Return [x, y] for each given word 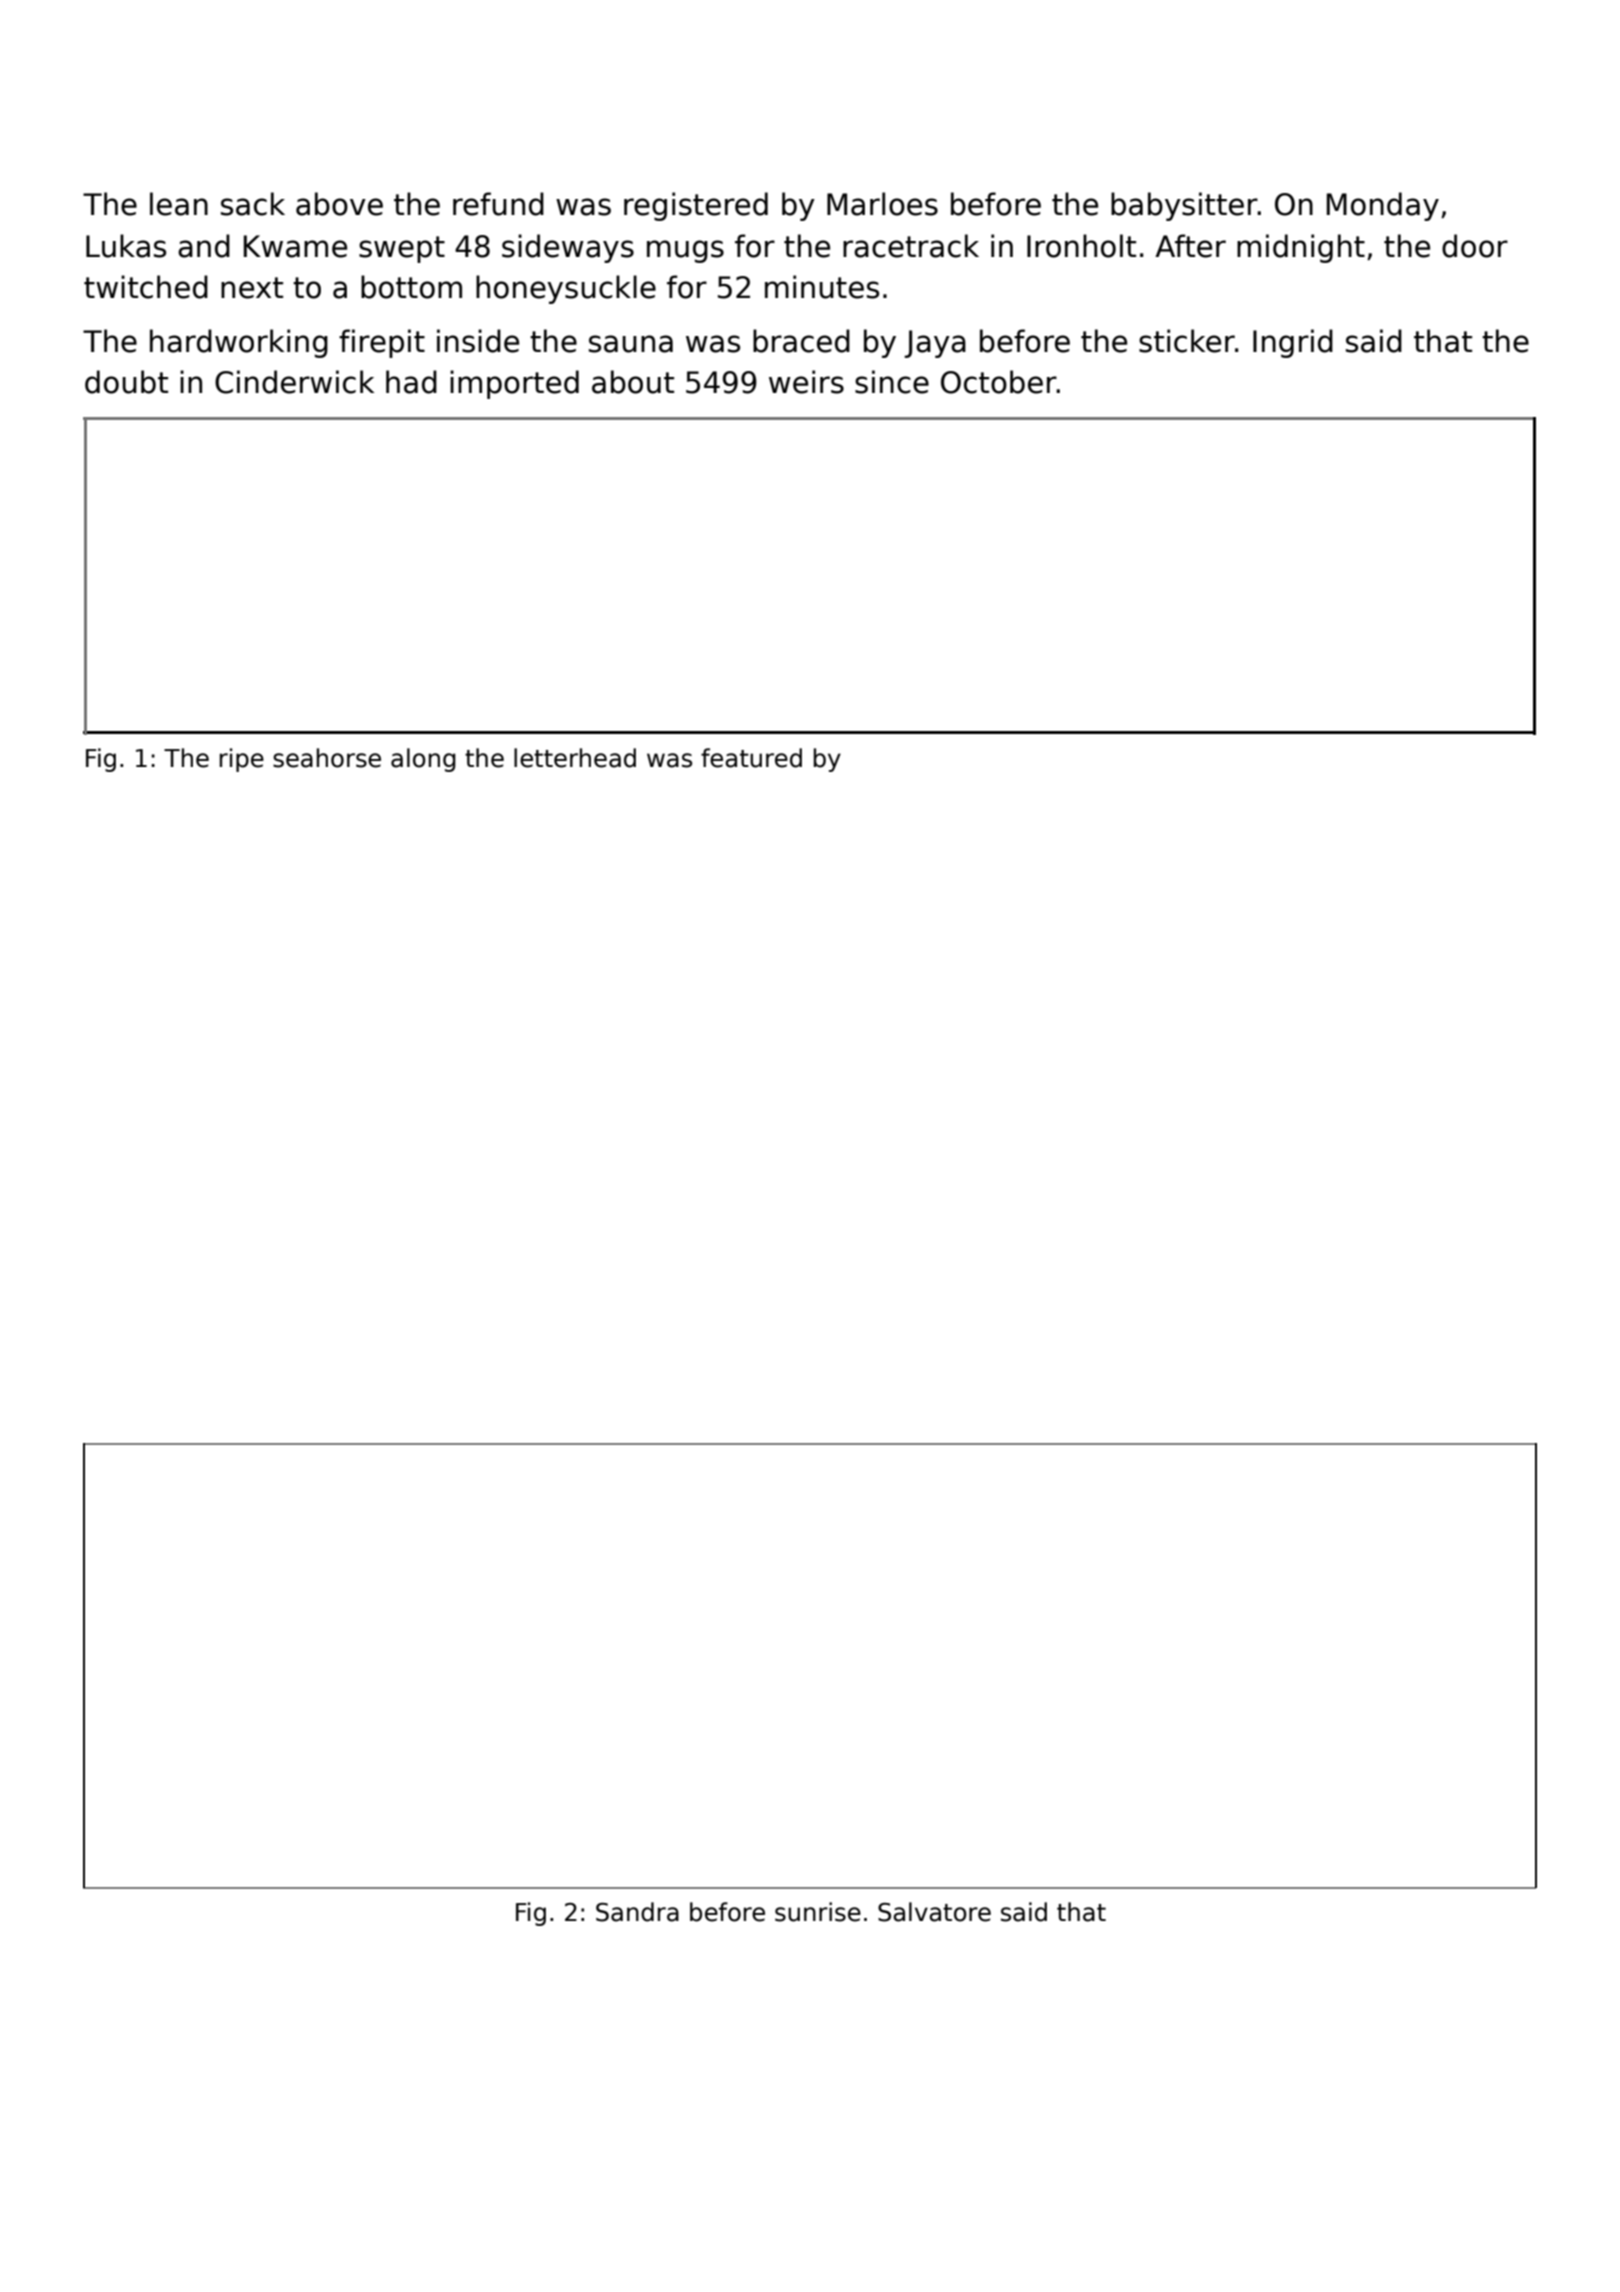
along [423, 760]
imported [514, 384]
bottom [411, 287]
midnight [1301, 248]
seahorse [327, 758]
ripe [242, 760]
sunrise [818, 1912]
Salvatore [934, 1912]
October [999, 382]
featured [751, 758]
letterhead [575, 758]
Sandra [637, 1912]
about [633, 382]
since [892, 382]
